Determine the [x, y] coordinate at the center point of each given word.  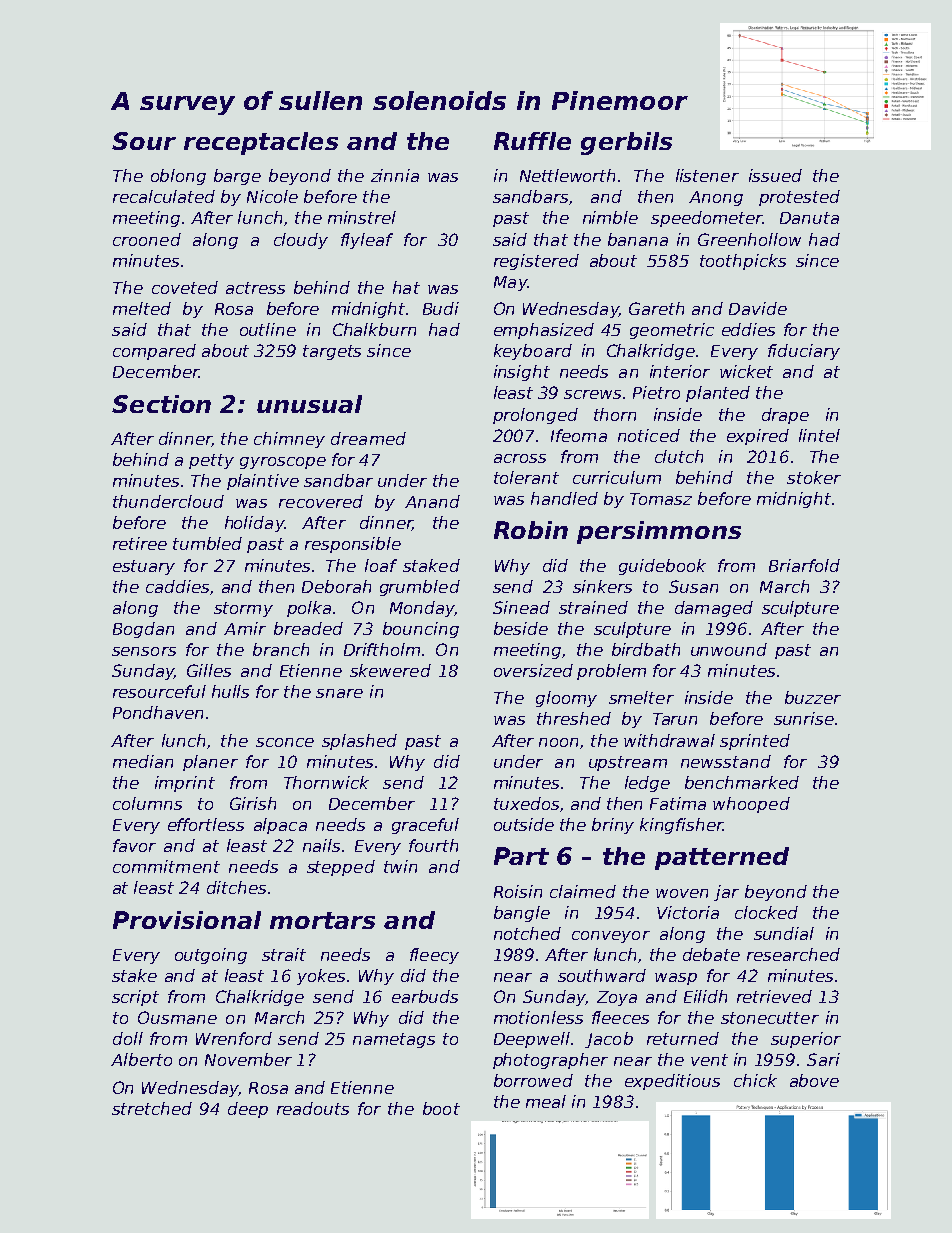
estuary [144, 567]
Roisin [518, 891]
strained [593, 607]
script [135, 998]
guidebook [662, 567]
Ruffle [532, 141]
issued [775, 175]
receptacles [261, 143]
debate [711, 954]
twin [400, 866]
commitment [166, 866]
